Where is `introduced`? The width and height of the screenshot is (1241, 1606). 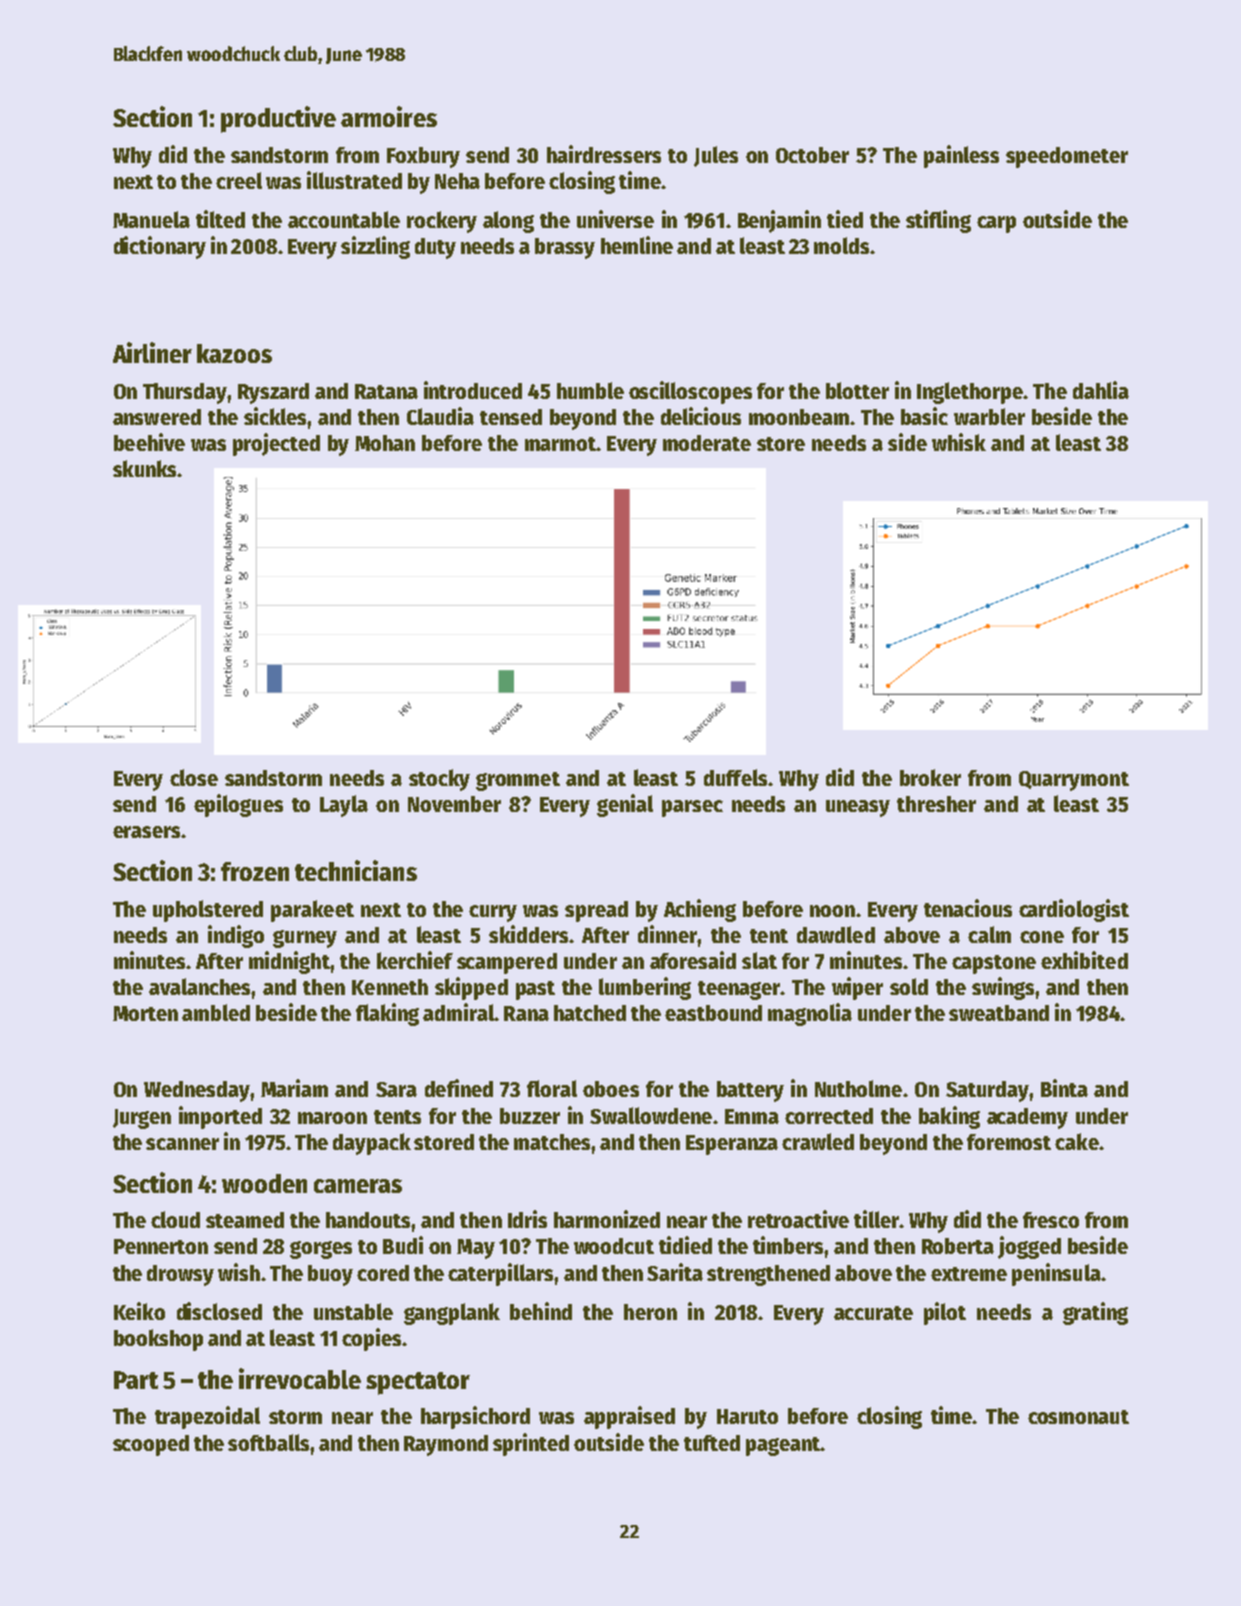 introduced is located at coordinates (473, 390).
